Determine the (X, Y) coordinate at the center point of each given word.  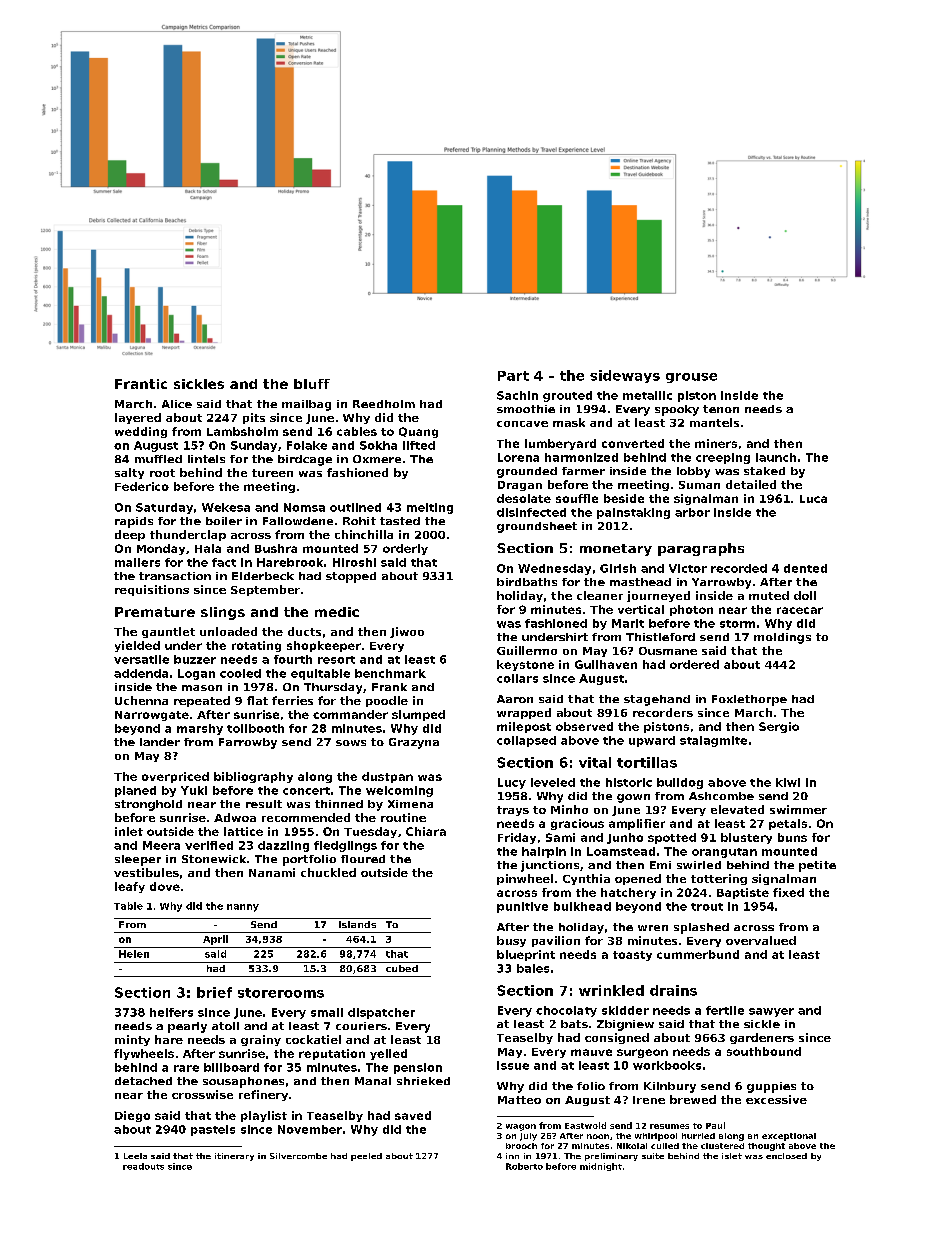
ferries (292, 700)
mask (569, 422)
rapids (134, 522)
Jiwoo (407, 632)
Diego (132, 1116)
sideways (625, 376)
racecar (800, 610)
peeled (366, 1157)
